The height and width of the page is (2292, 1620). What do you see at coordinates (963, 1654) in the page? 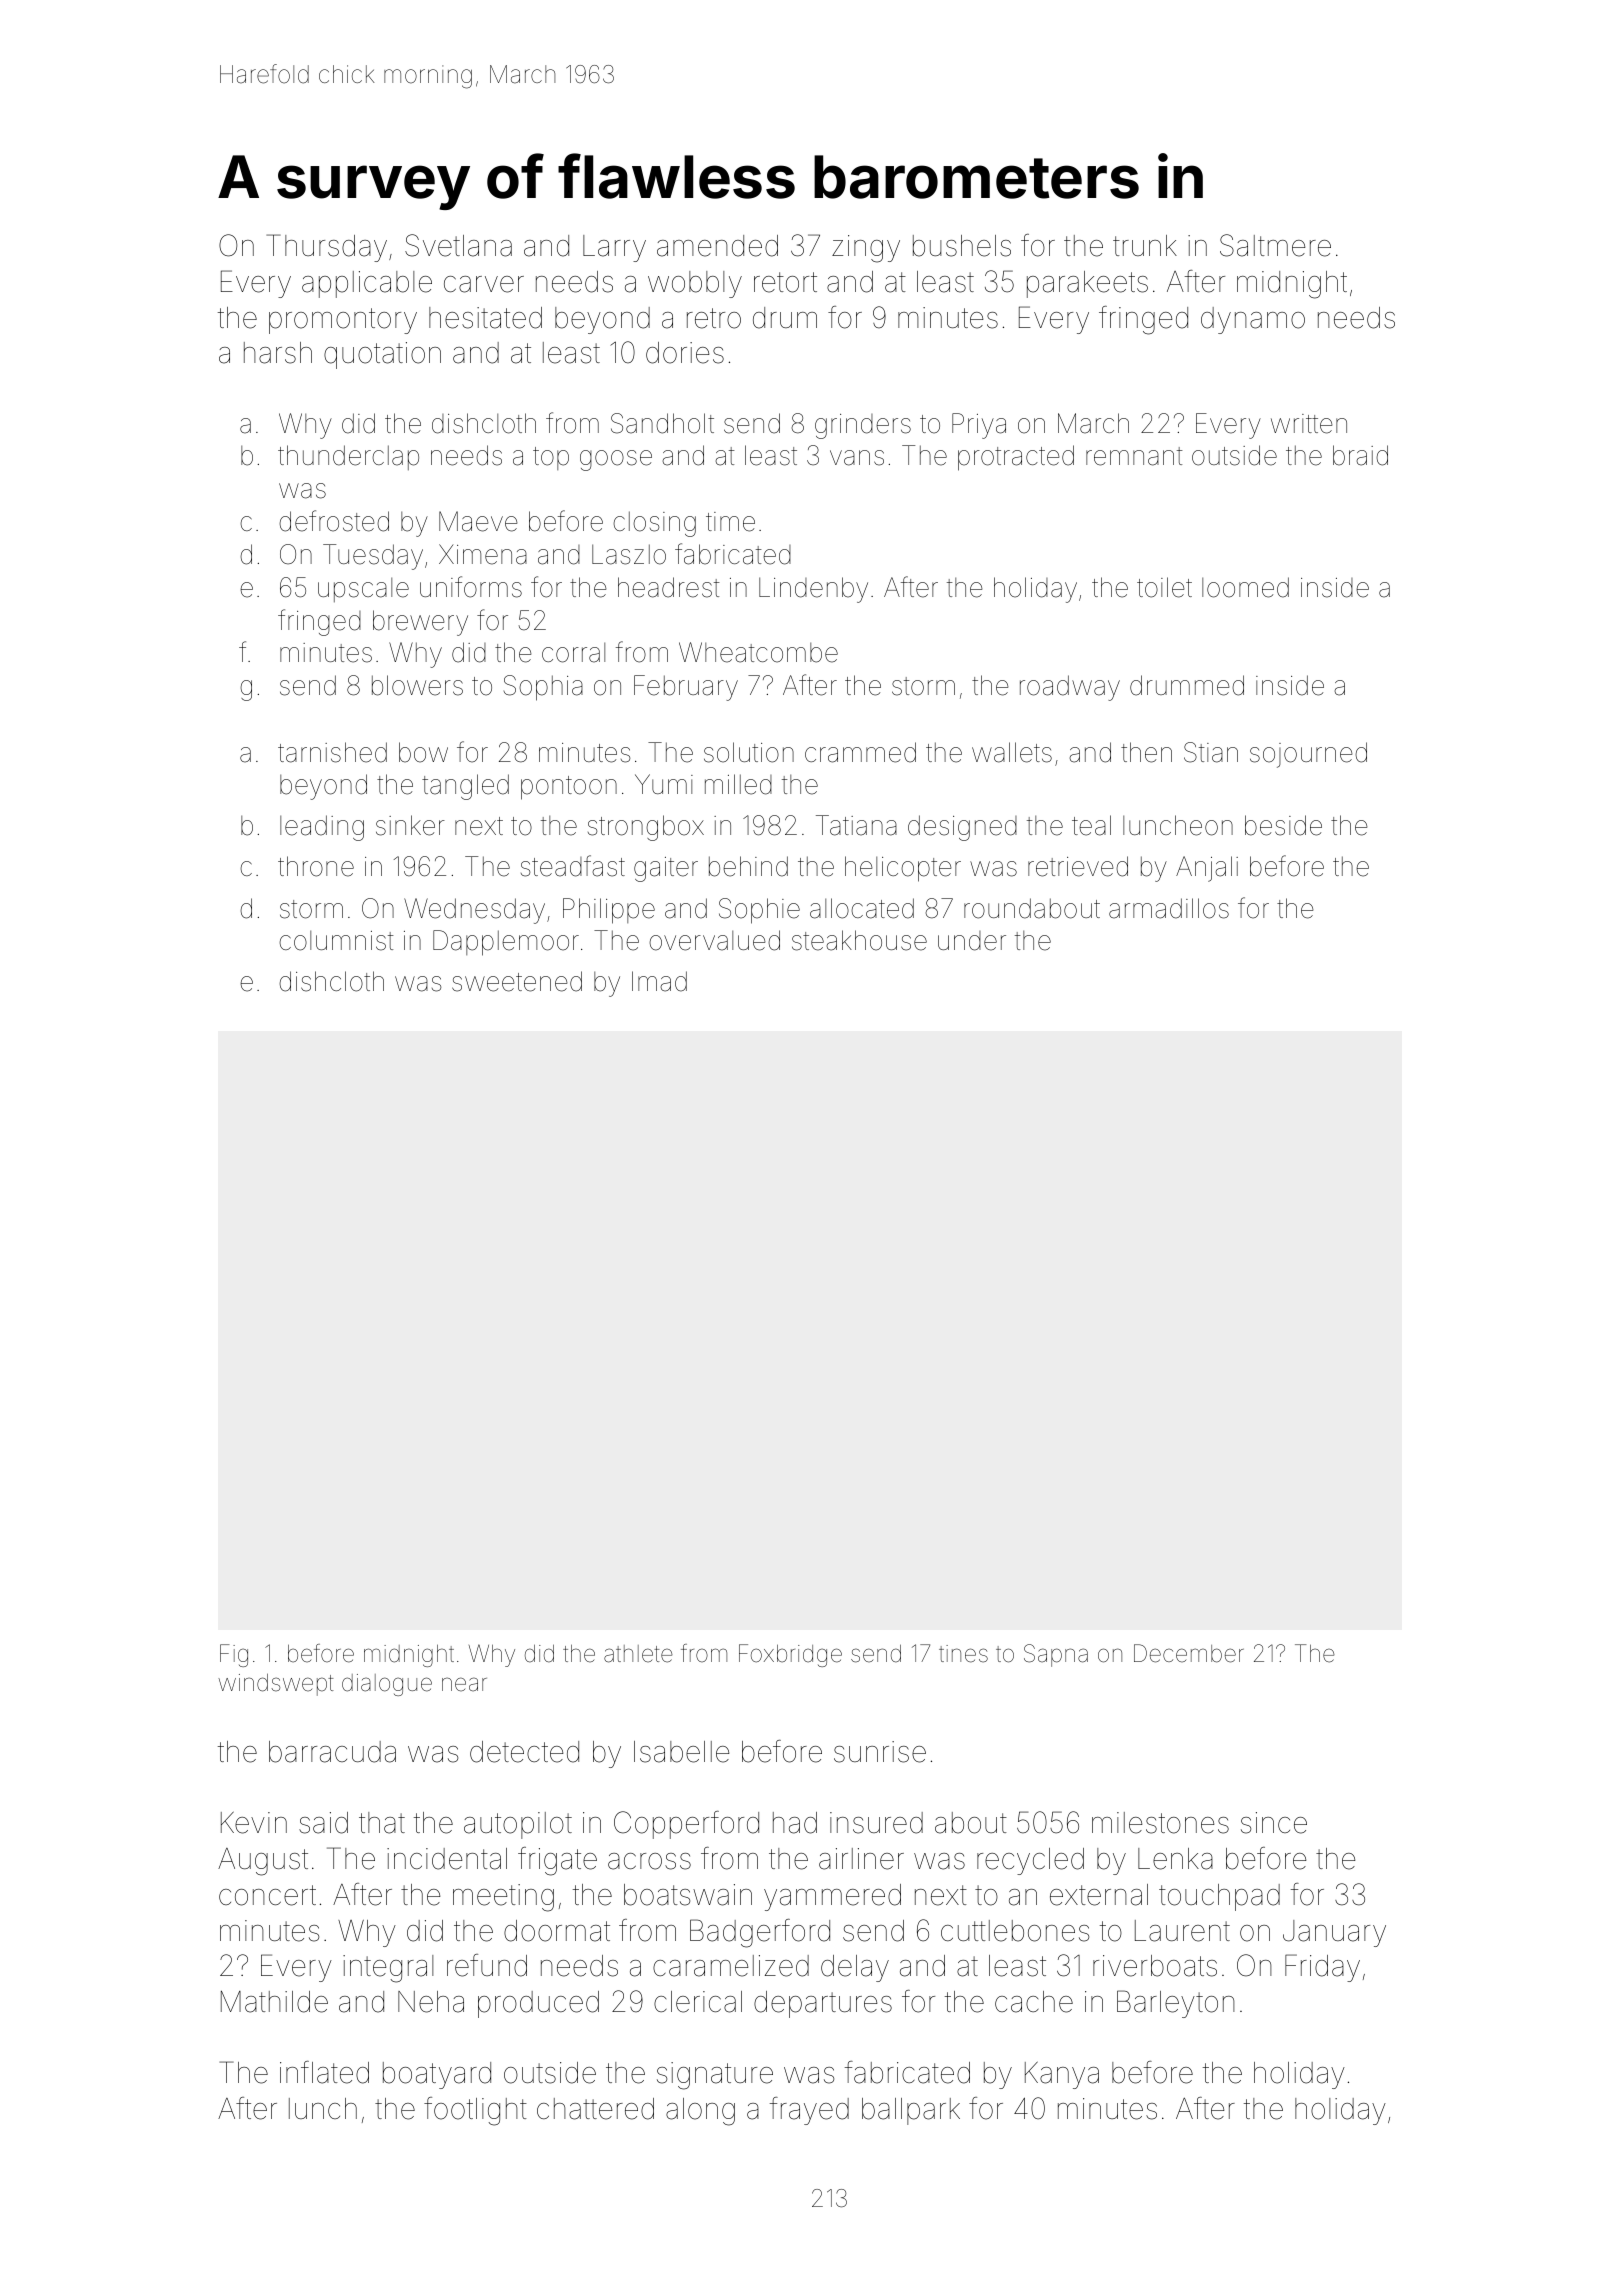
I see `tines` at bounding box center [963, 1654].
